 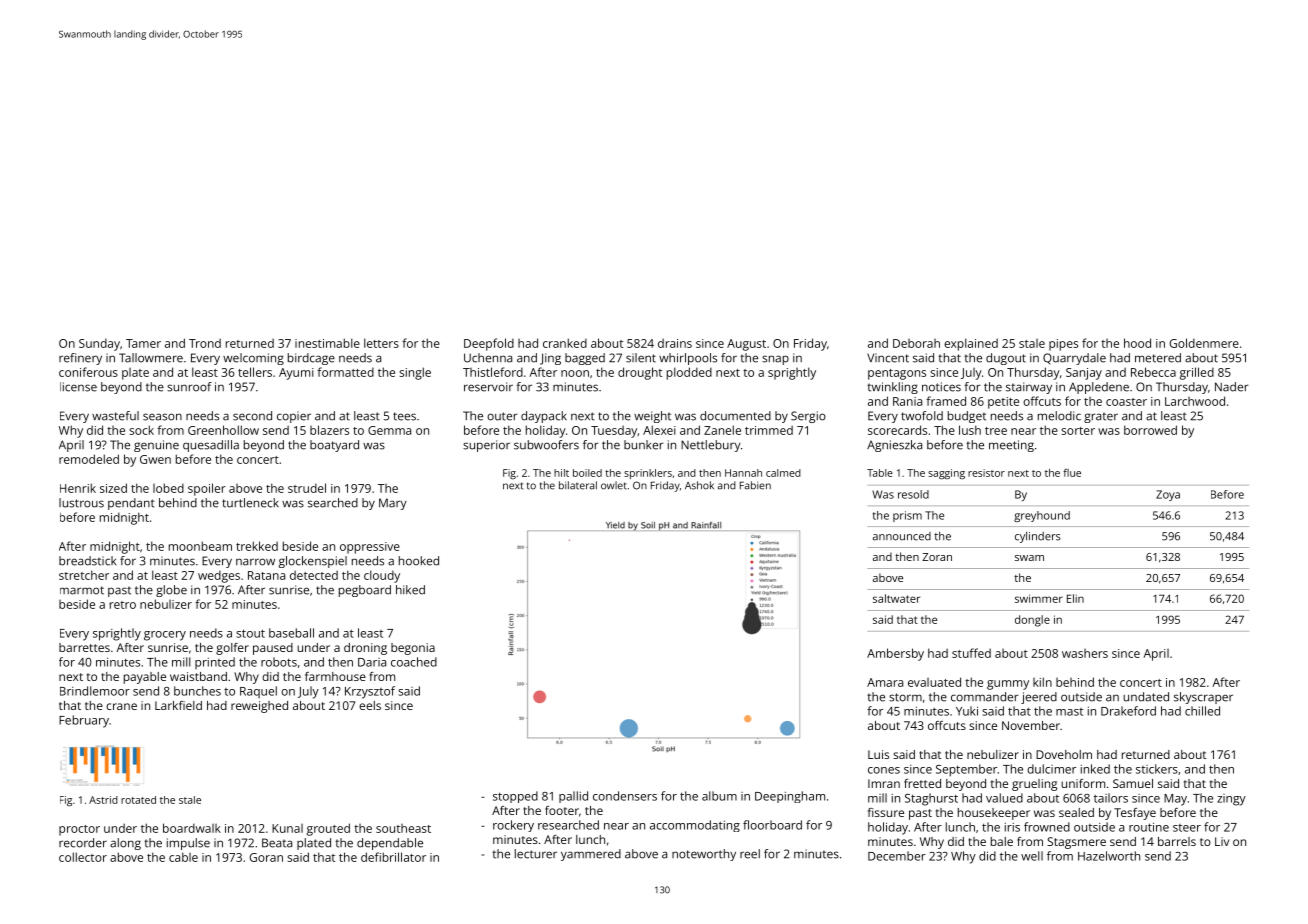 What do you see at coordinates (404, 416) in the screenshot?
I see `tees` at bounding box center [404, 416].
